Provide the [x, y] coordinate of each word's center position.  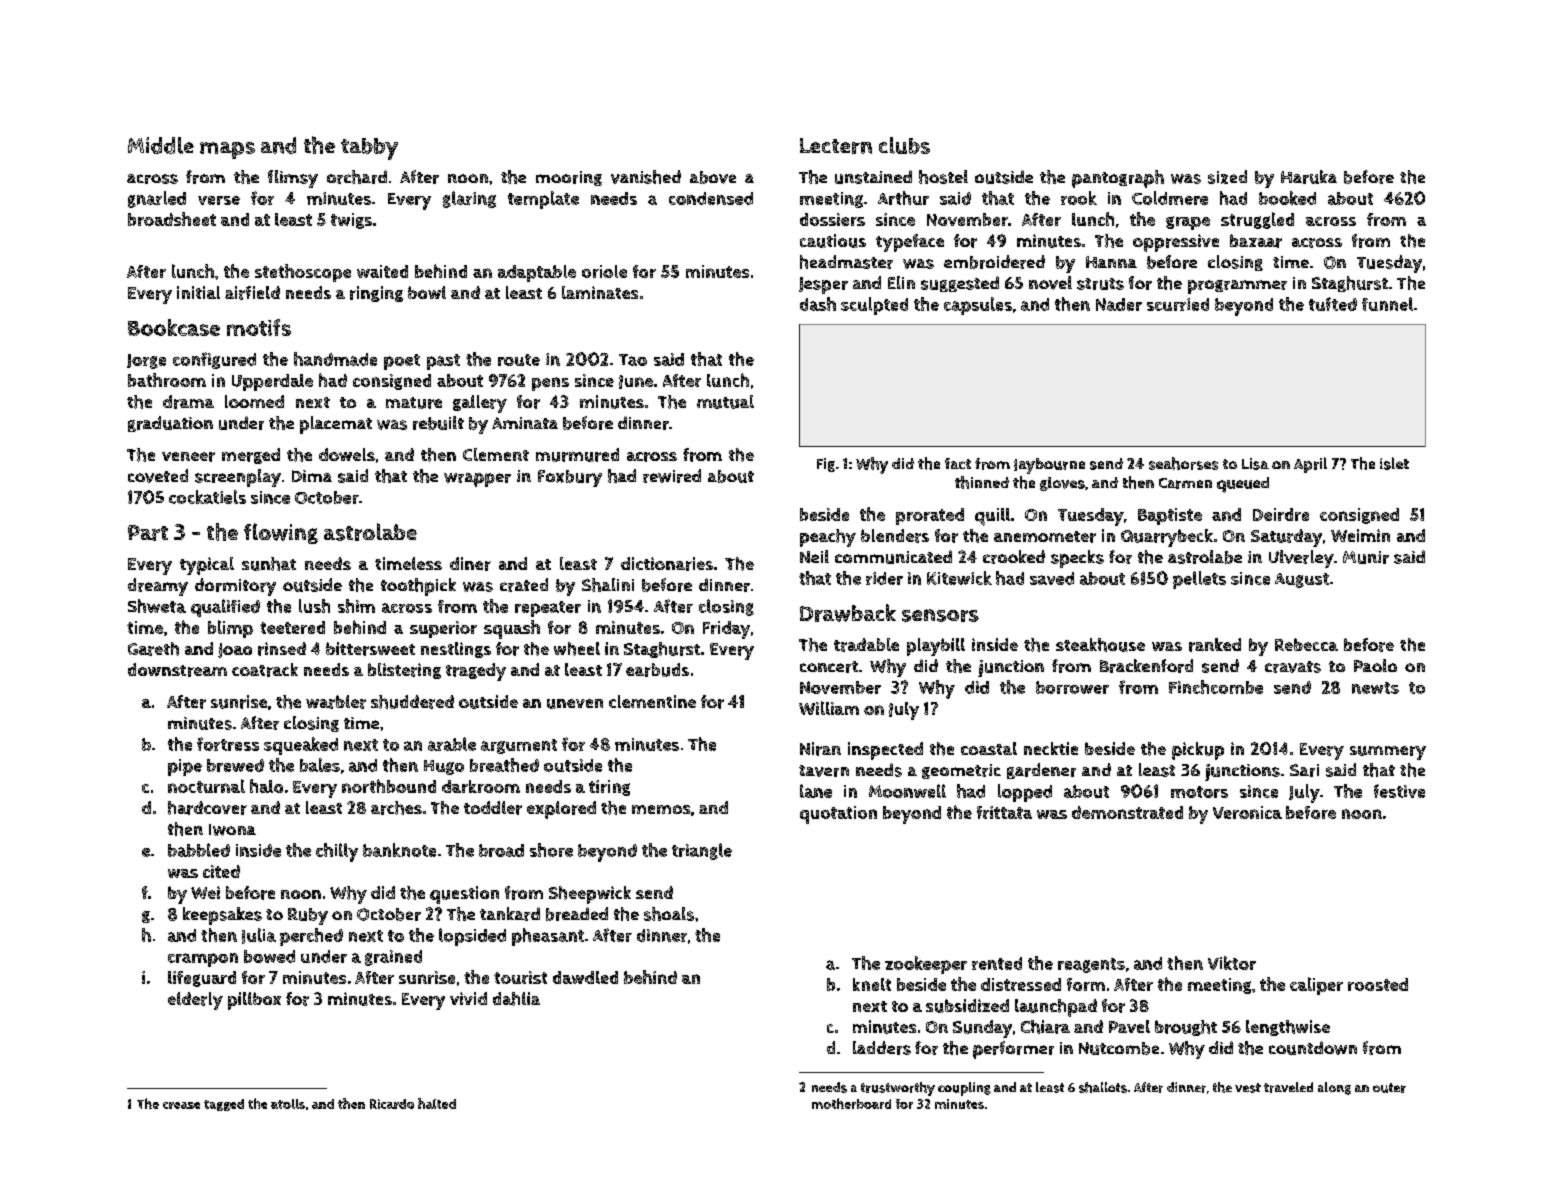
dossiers [832, 219]
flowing [281, 533]
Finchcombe [1216, 687]
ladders [882, 1048]
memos [661, 809]
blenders [895, 536]
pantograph [1118, 179]
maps [227, 150]
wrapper [477, 480]
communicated [893, 557]
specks [1077, 559]
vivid [468, 998]
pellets [1199, 580]
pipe [185, 767]
